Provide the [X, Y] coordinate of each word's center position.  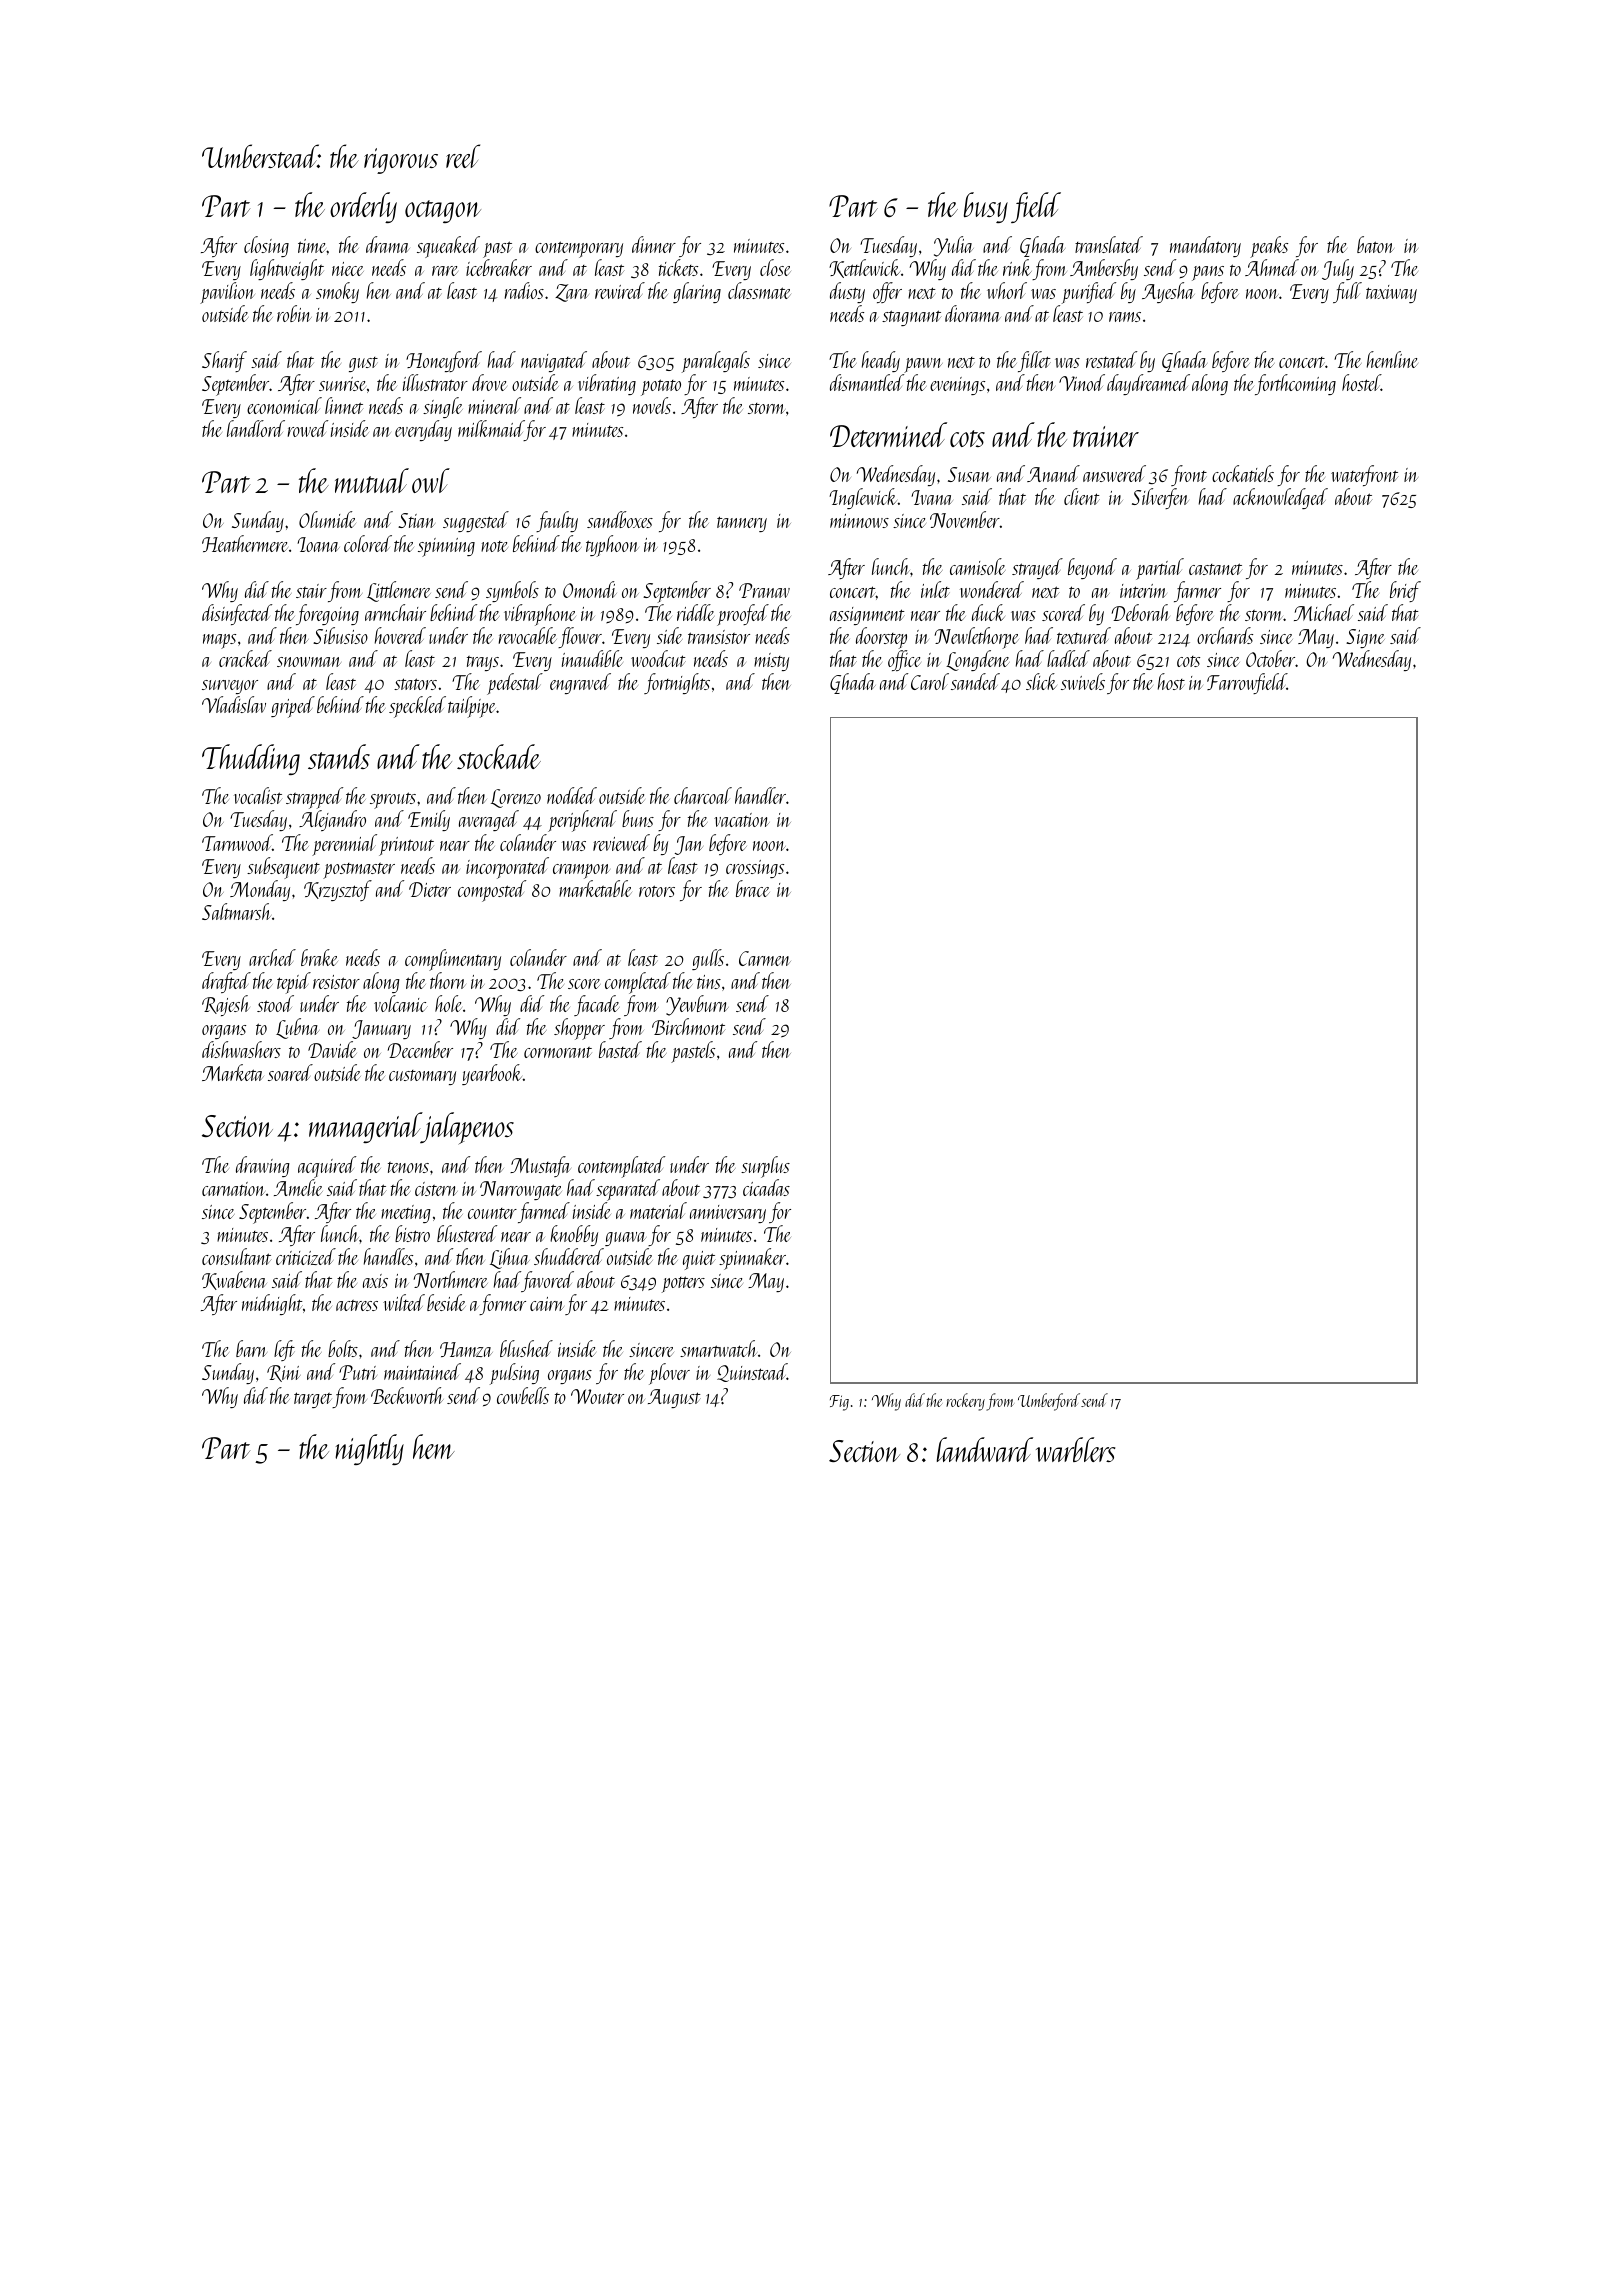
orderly [363, 207]
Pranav [764, 590]
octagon [443, 211]
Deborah [1140, 612]
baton [1375, 244]
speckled [417, 707]
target [313, 1400]
